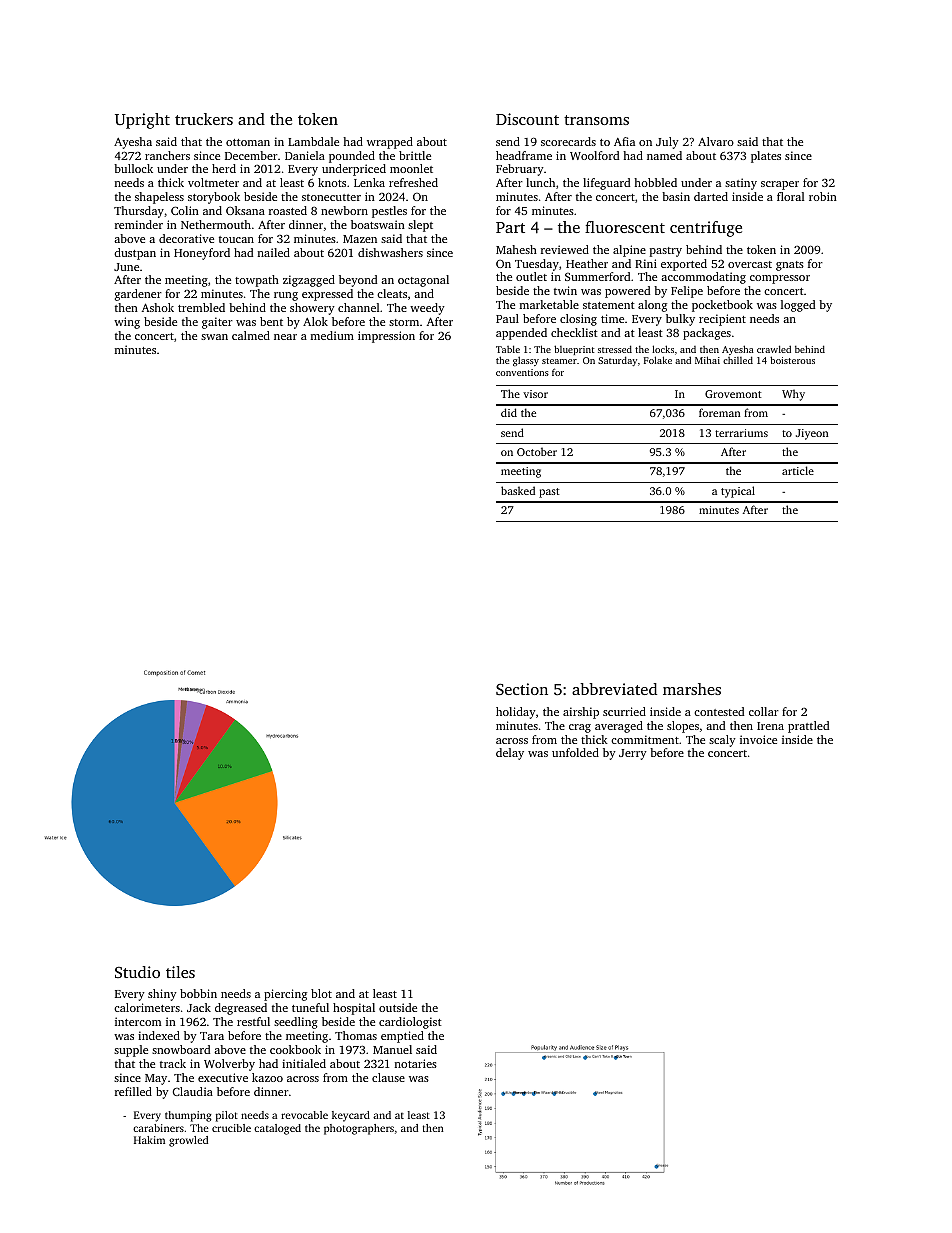 This page has width=952, height=1233. What do you see at coordinates (390, 143) in the page?
I see `wrapped` at bounding box center [390, 143].
